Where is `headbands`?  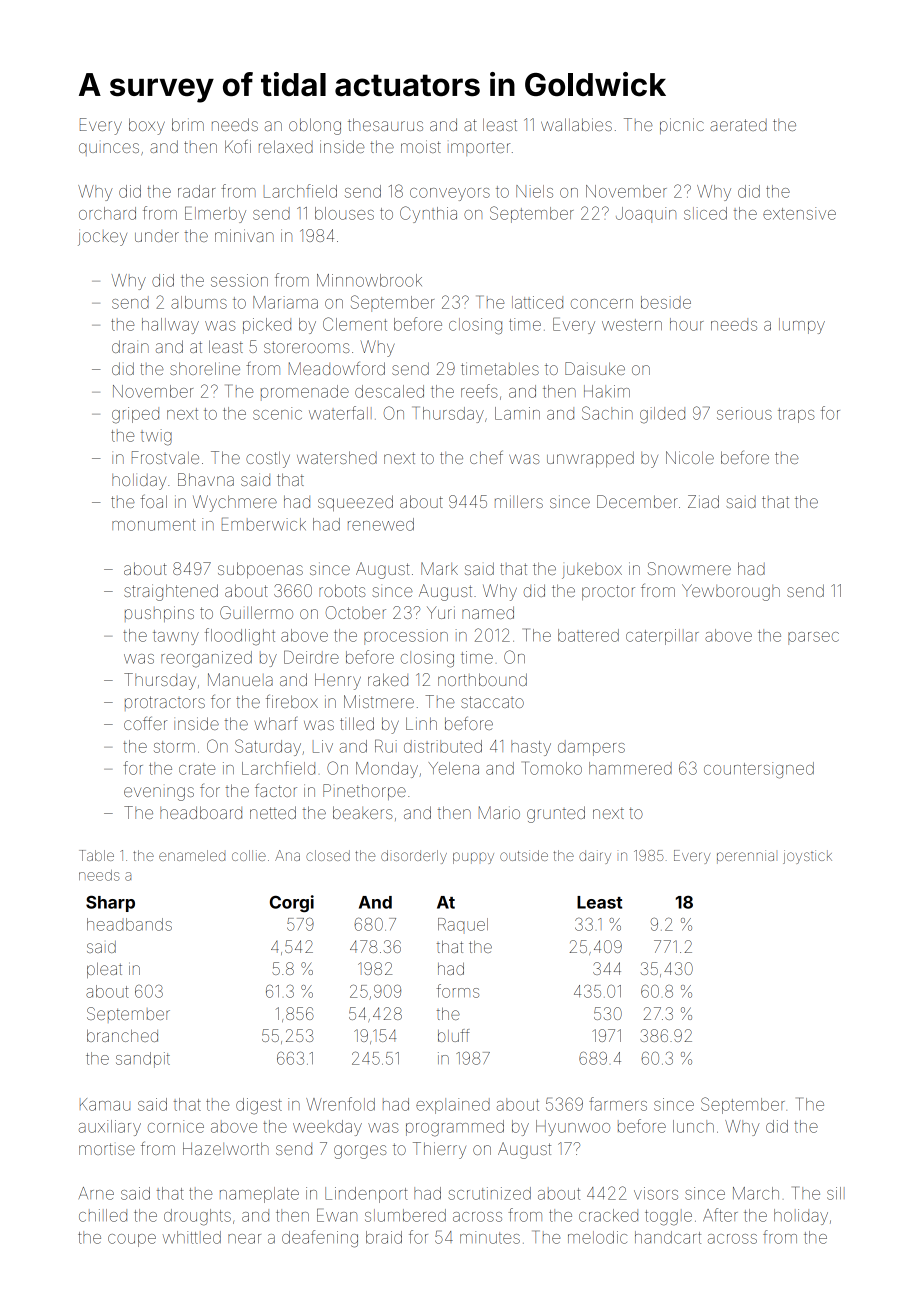 headbands is located at coordinates (129, 924).
